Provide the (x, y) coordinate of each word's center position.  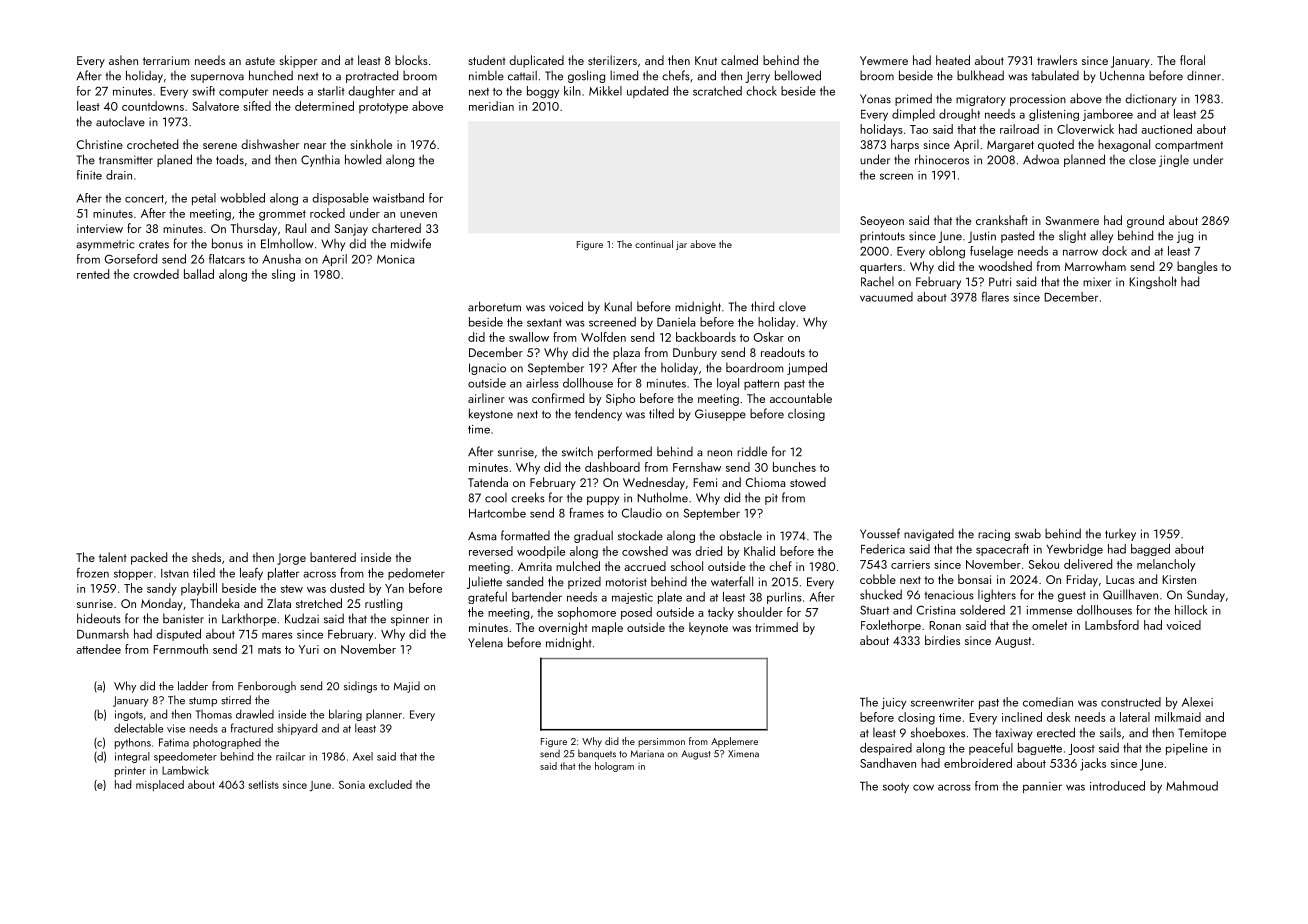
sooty (896, 788)
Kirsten (1179, 579)
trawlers (1057, 60)
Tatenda (488, 482)
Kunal (618, 306)
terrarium (166, 60)
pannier (1042, 787)
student (487, 60)
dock (1114, 251)
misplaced (160, 785)
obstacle (740, 535)
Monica (395, 259)
